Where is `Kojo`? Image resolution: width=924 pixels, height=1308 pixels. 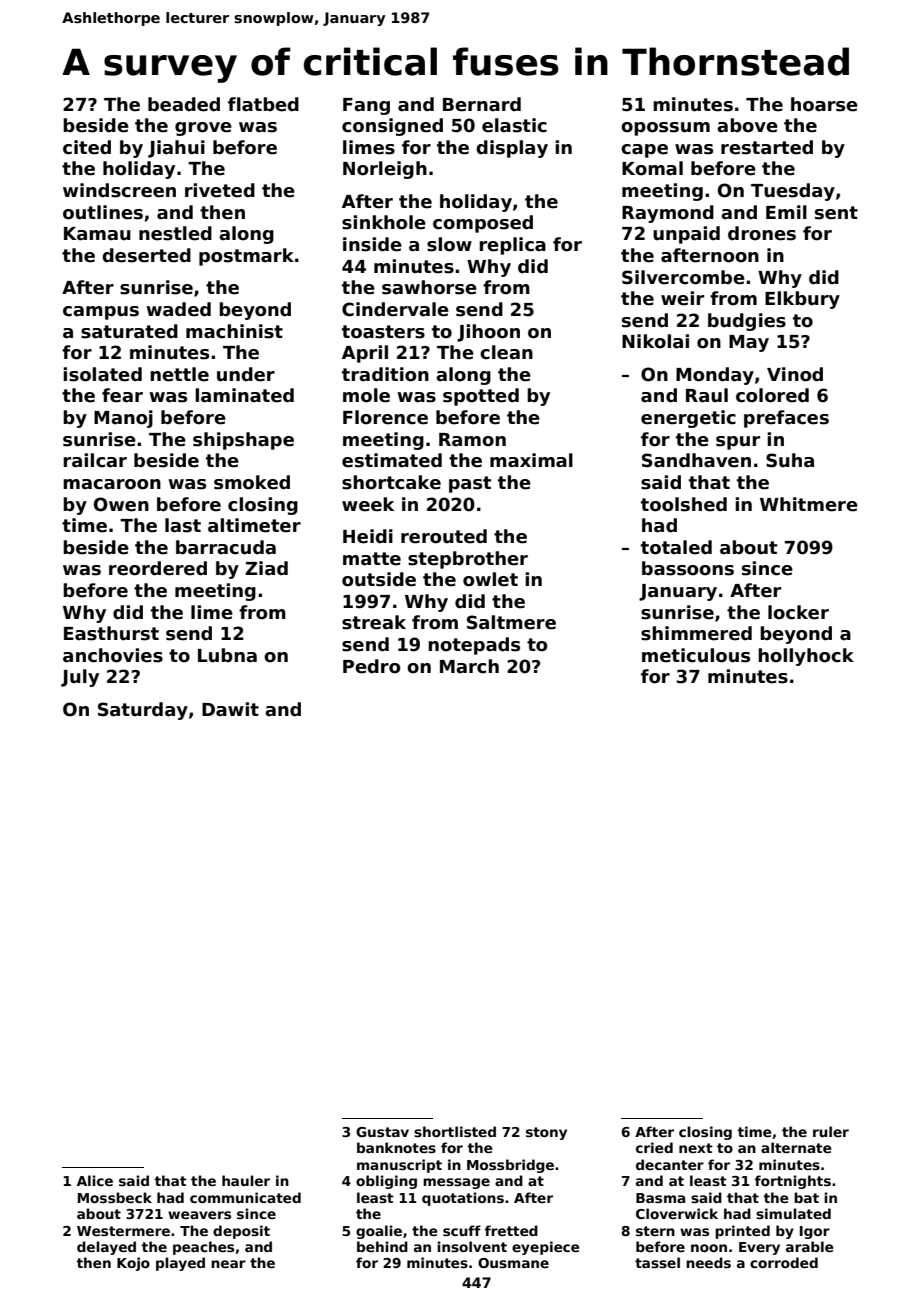
Kojo is located at coordinates (133, 1264).
